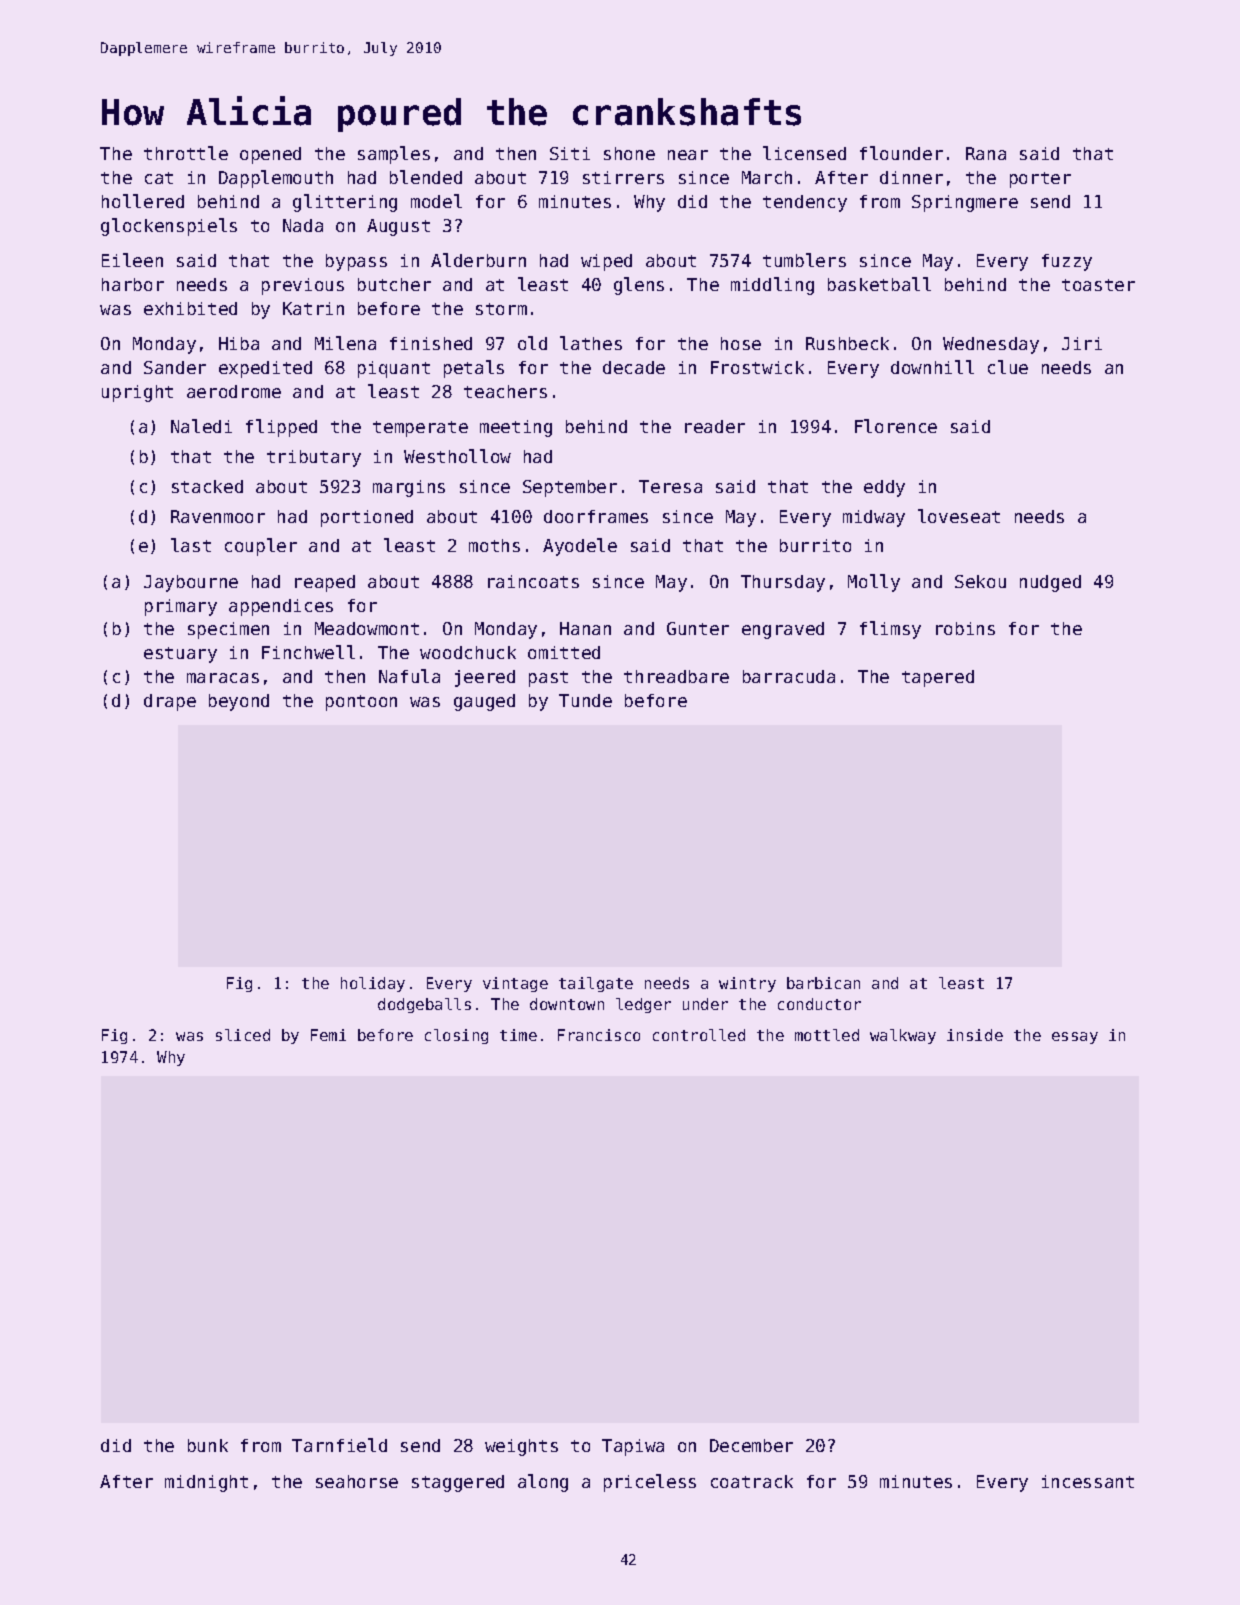  I want to click on nudged, so click(1050, 583).
